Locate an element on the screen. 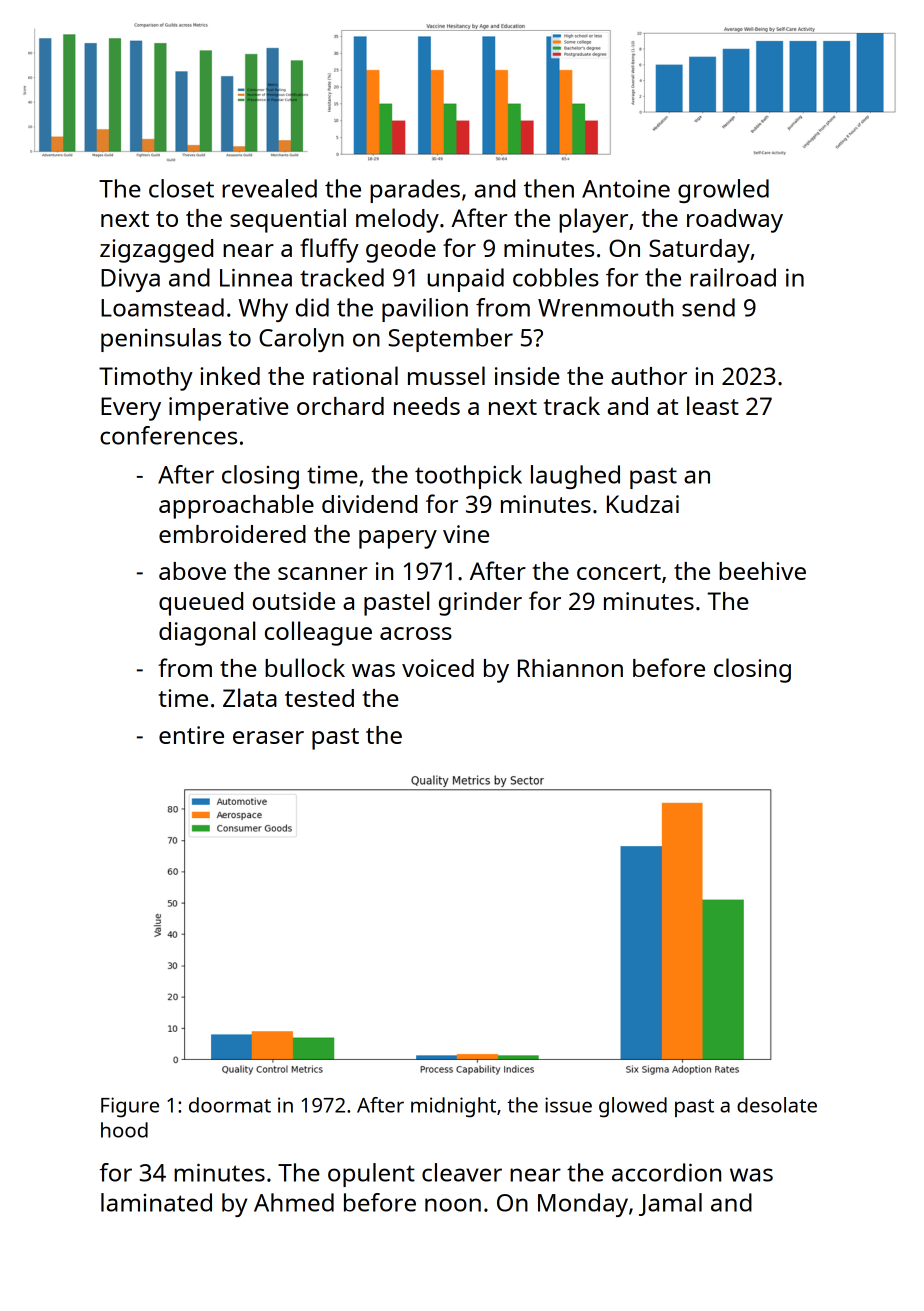  Ahmed is located at coordinates (294, 1202).
